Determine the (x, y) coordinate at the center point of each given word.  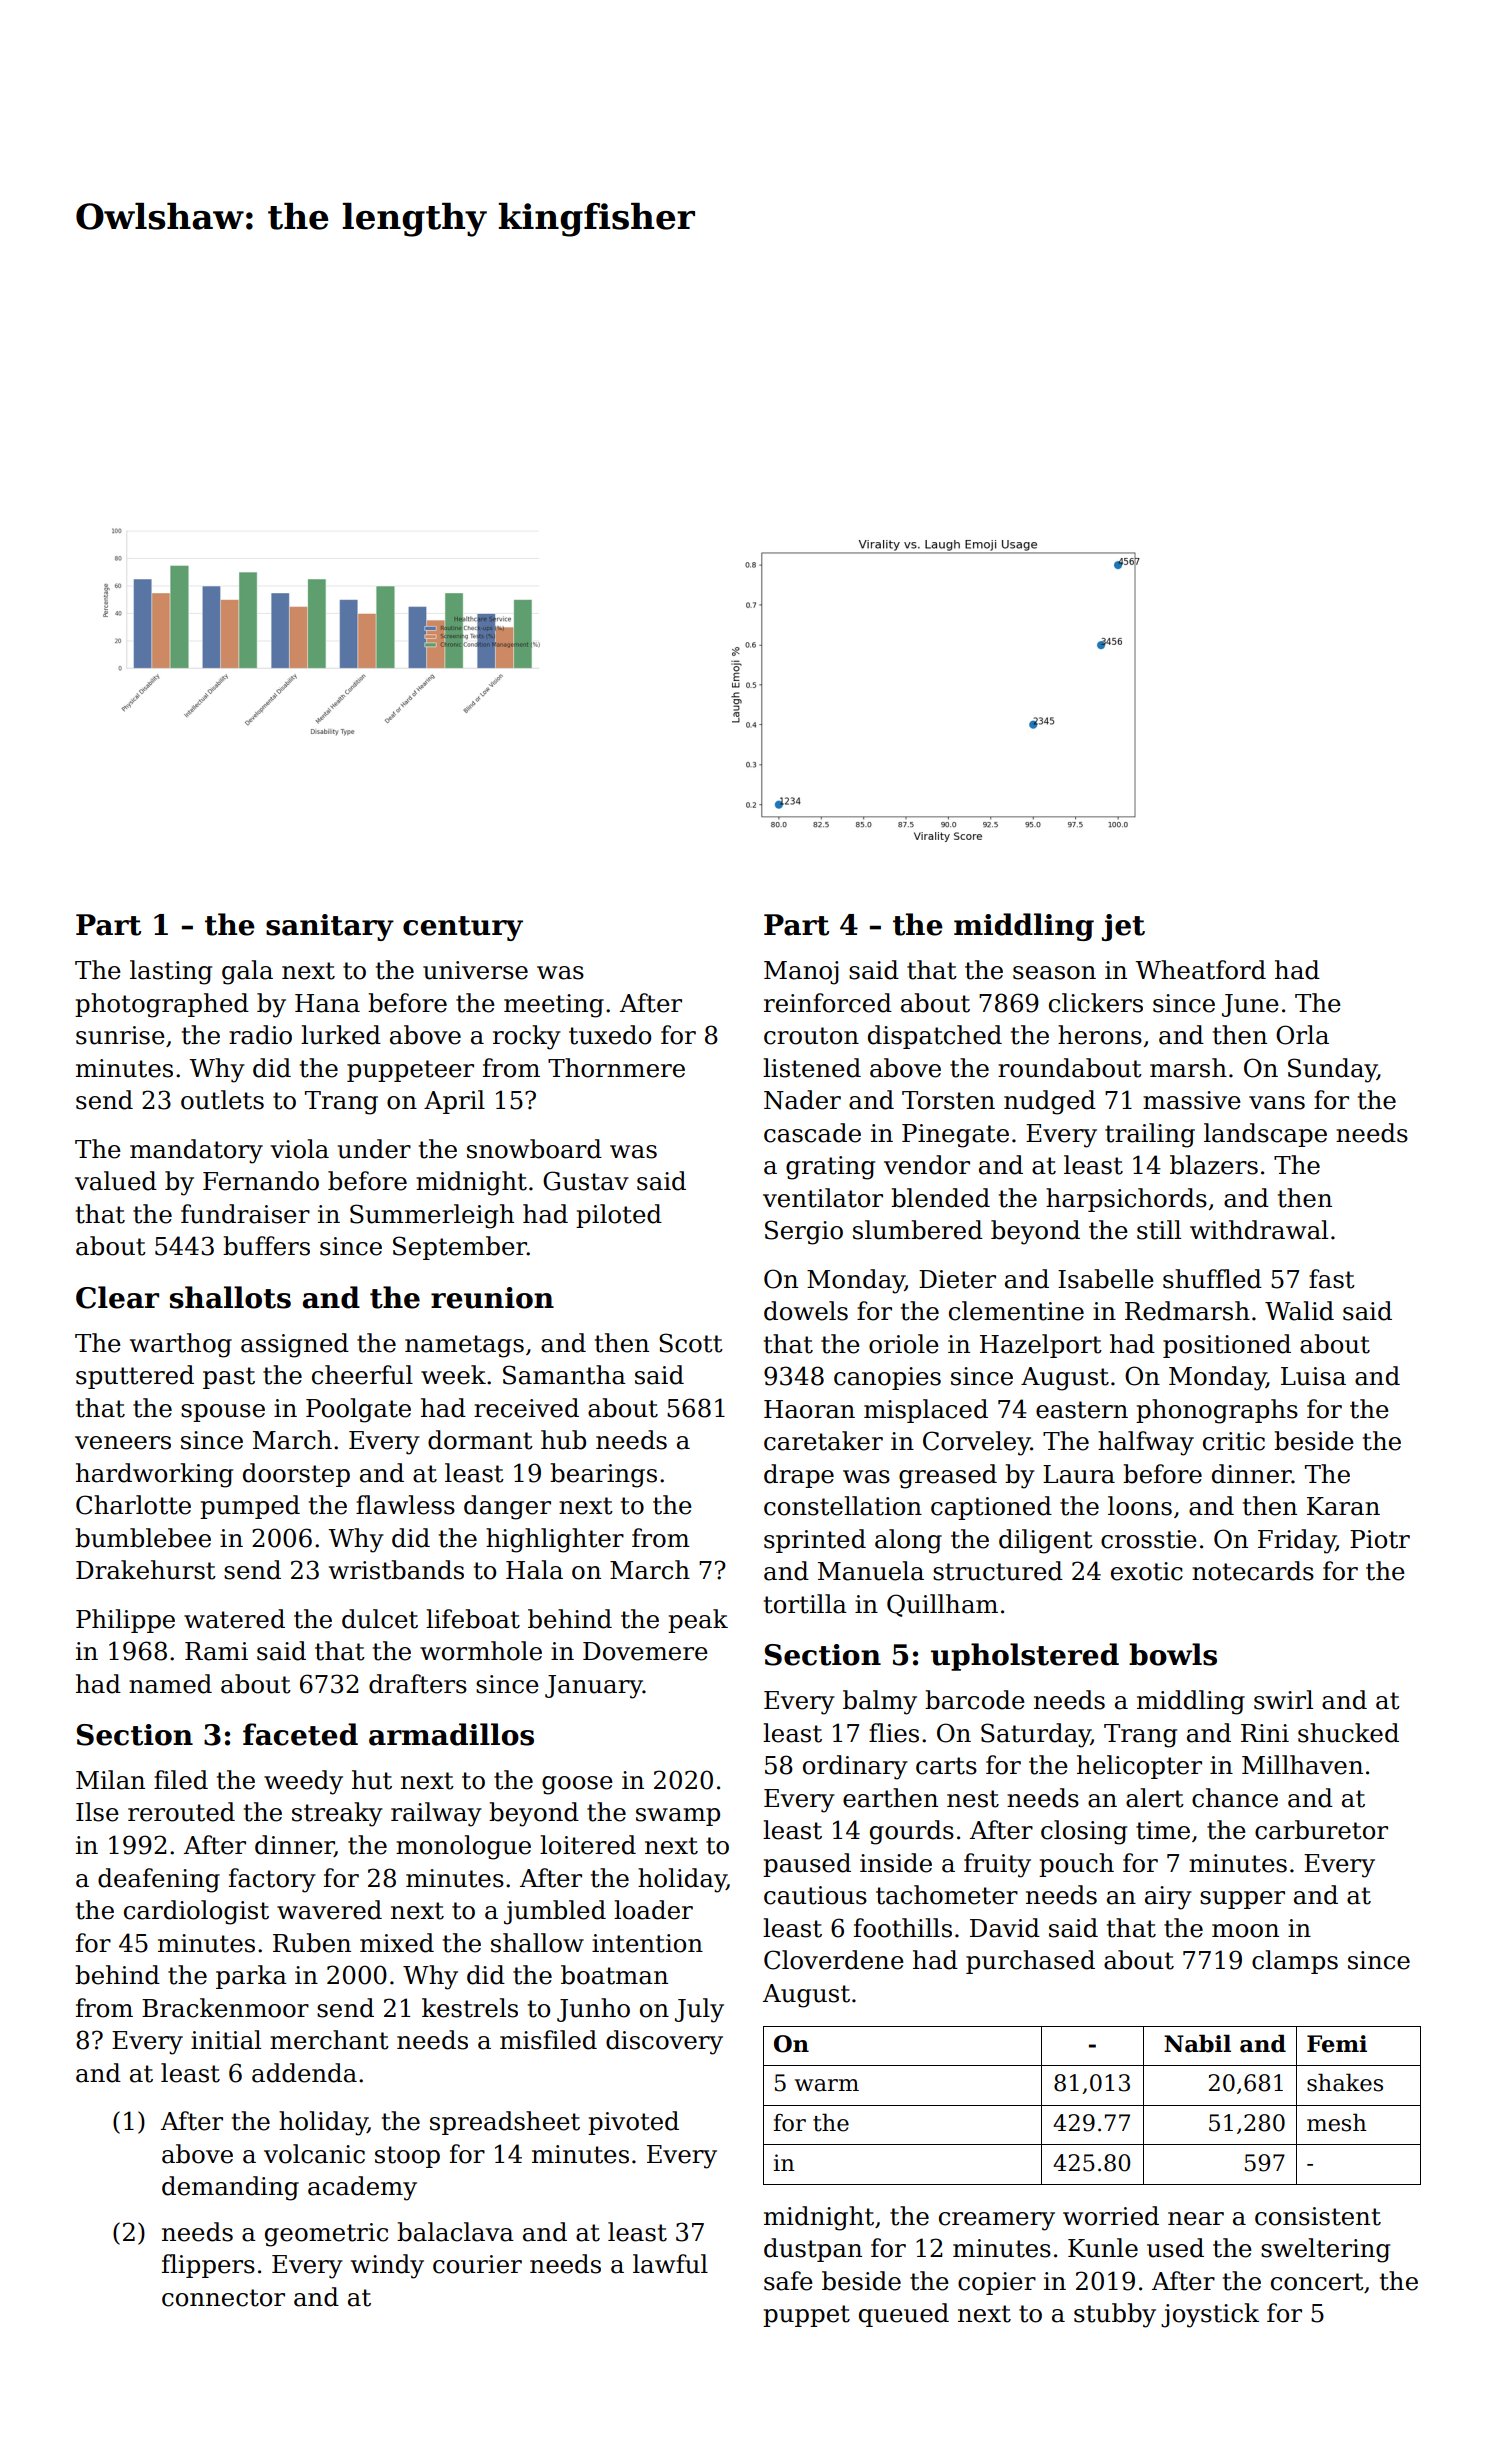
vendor (927, 1165)
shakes (1345, 2082)
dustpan (813, 2250)
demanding (230, 2188)
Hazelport (1041, 1346)
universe (475, 970)
